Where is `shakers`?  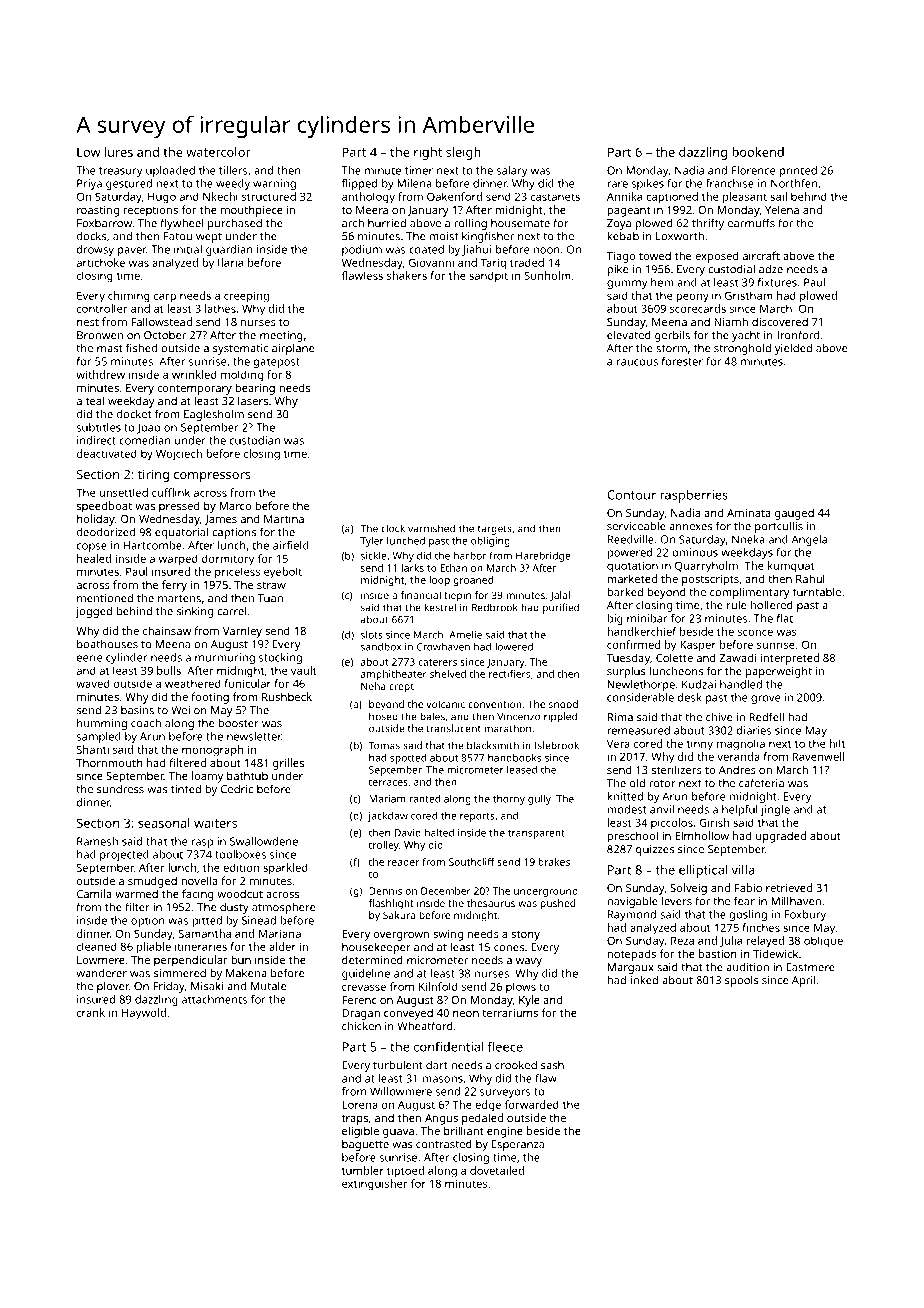
shakers is located at coordinates (407, 275).
